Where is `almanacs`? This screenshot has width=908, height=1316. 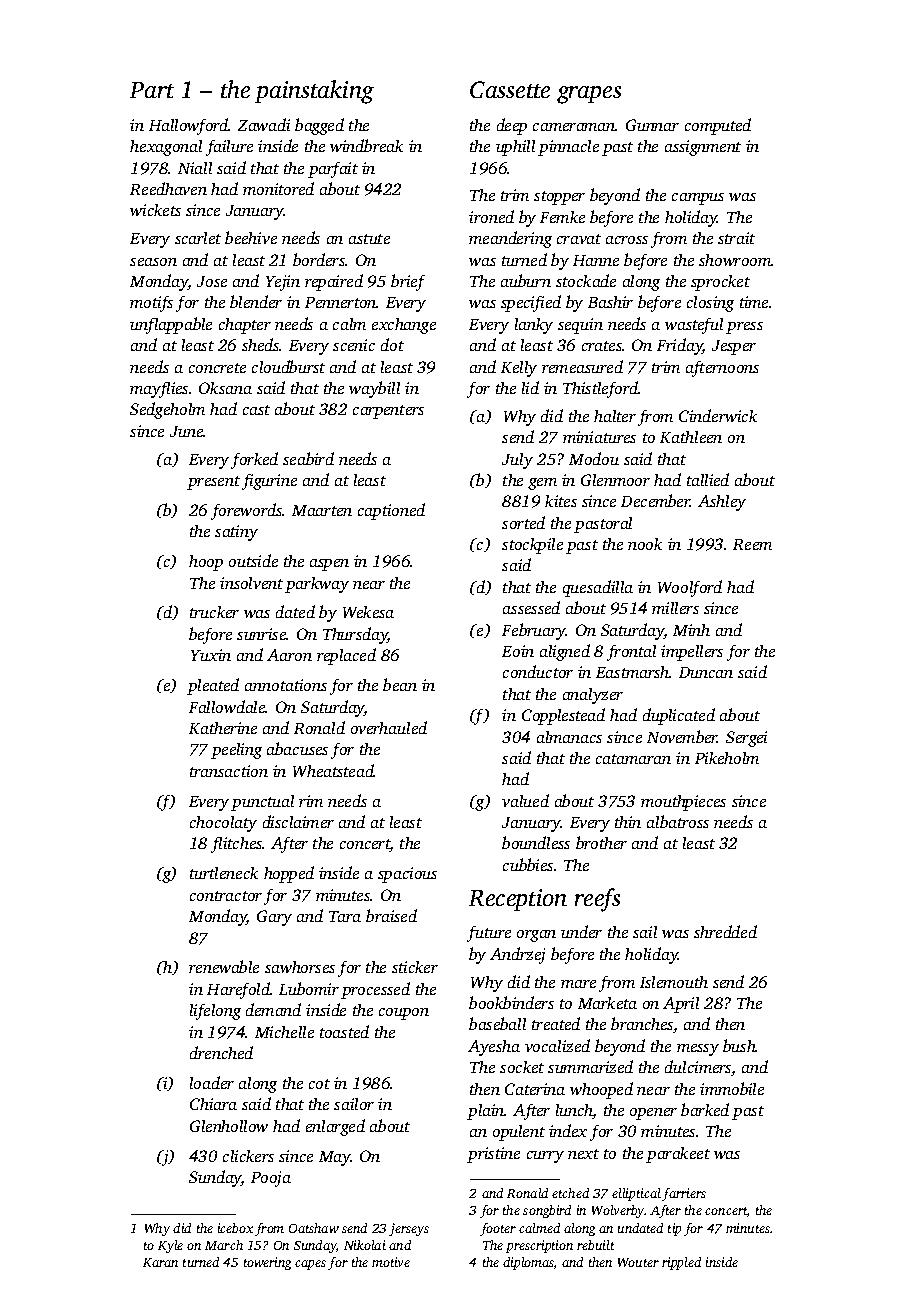 almanacs is located at coordinates (569, 737).
